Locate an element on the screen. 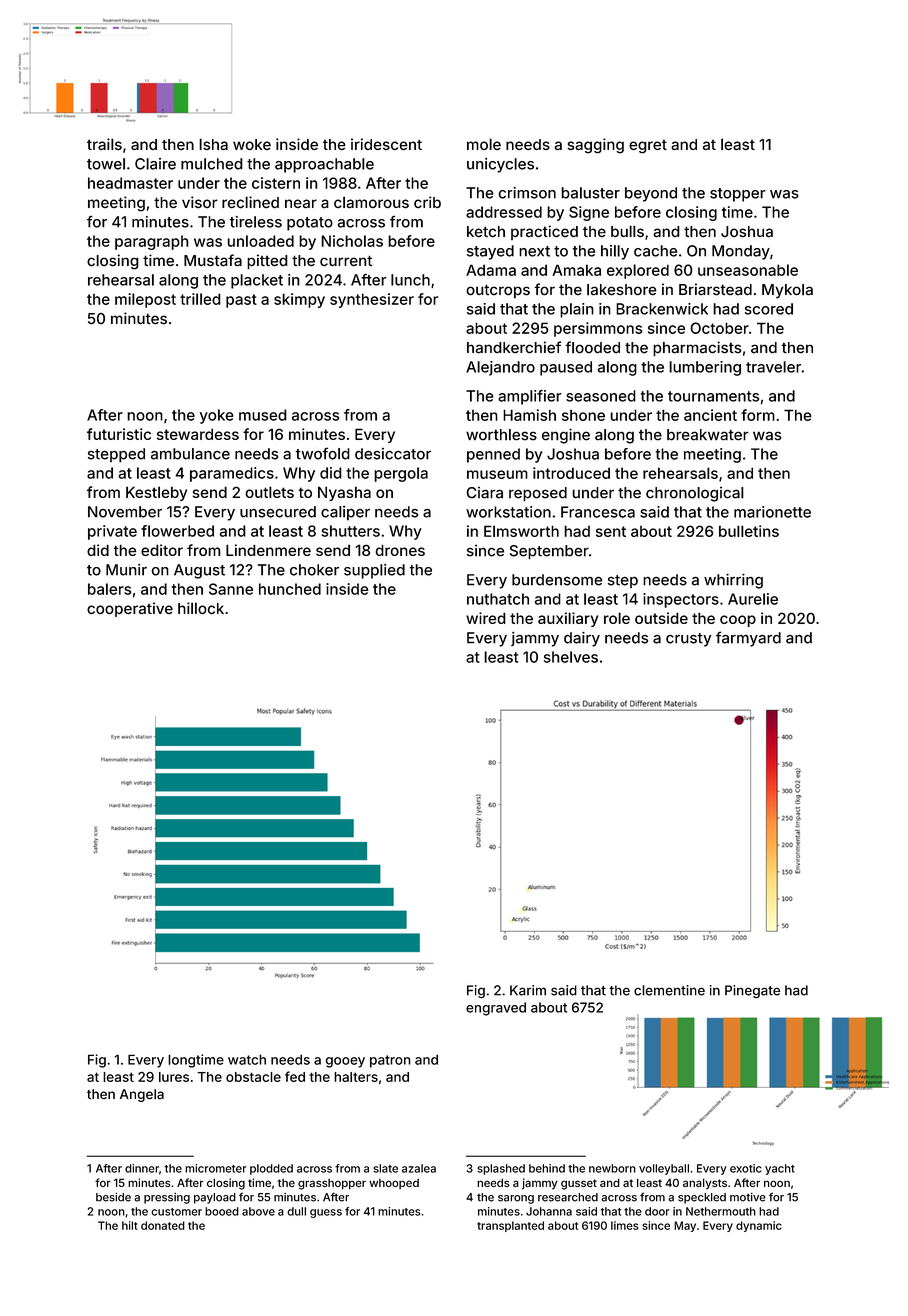  clementine is located at coordinates (669, 990).
